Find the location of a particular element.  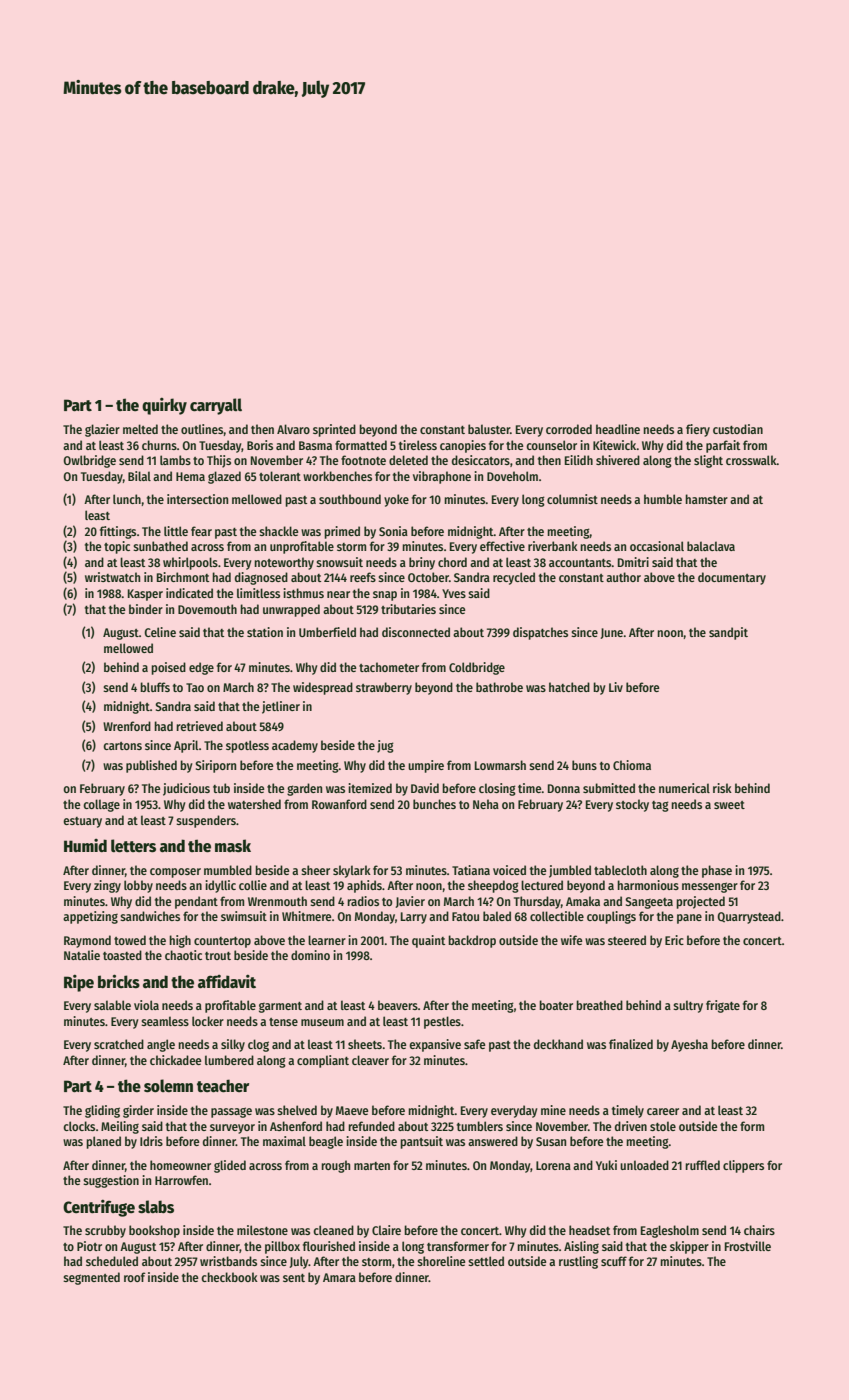

Liv is located at coordinates (616, 687).
